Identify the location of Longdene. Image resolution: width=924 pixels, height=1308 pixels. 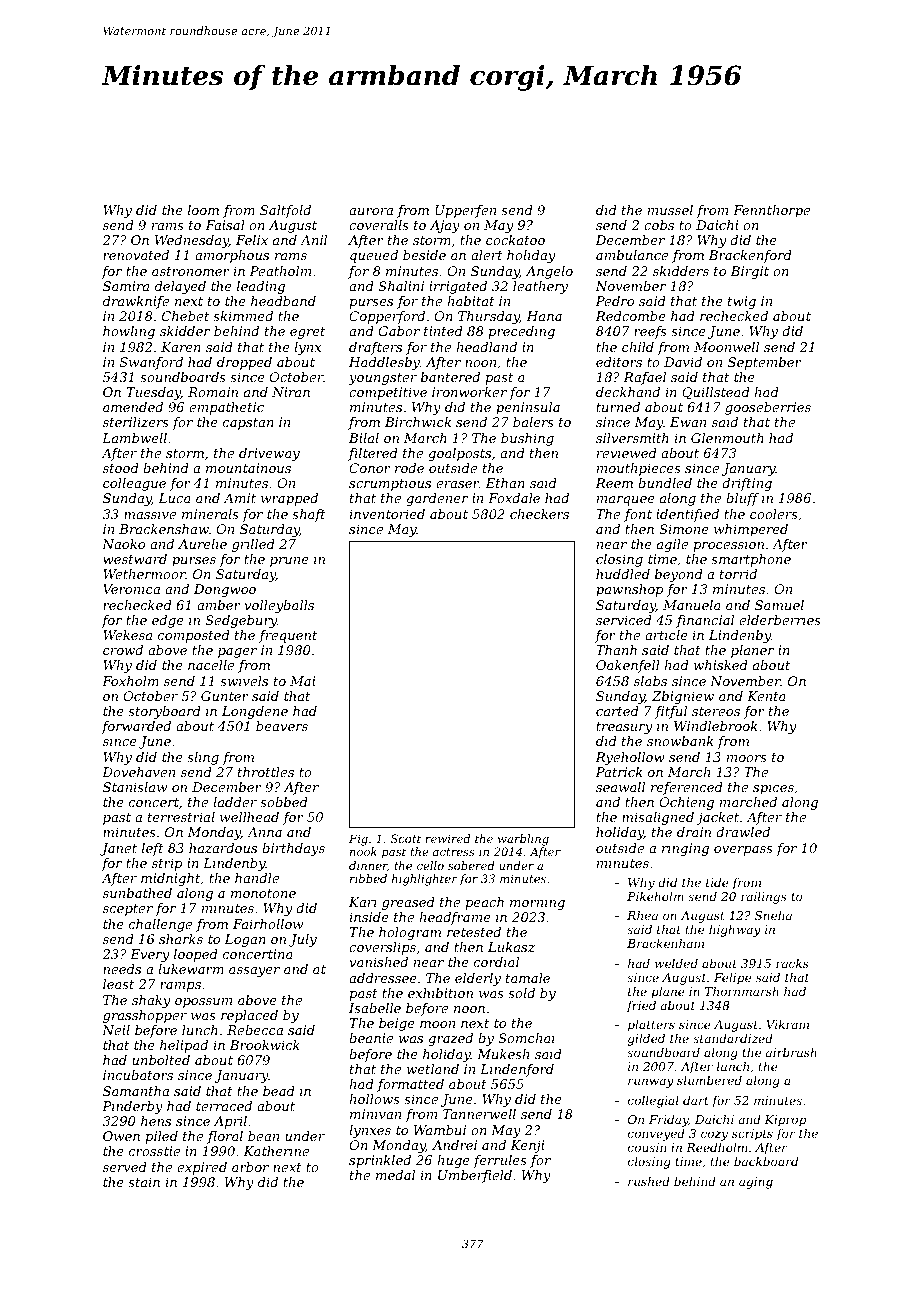
(255, 712).
